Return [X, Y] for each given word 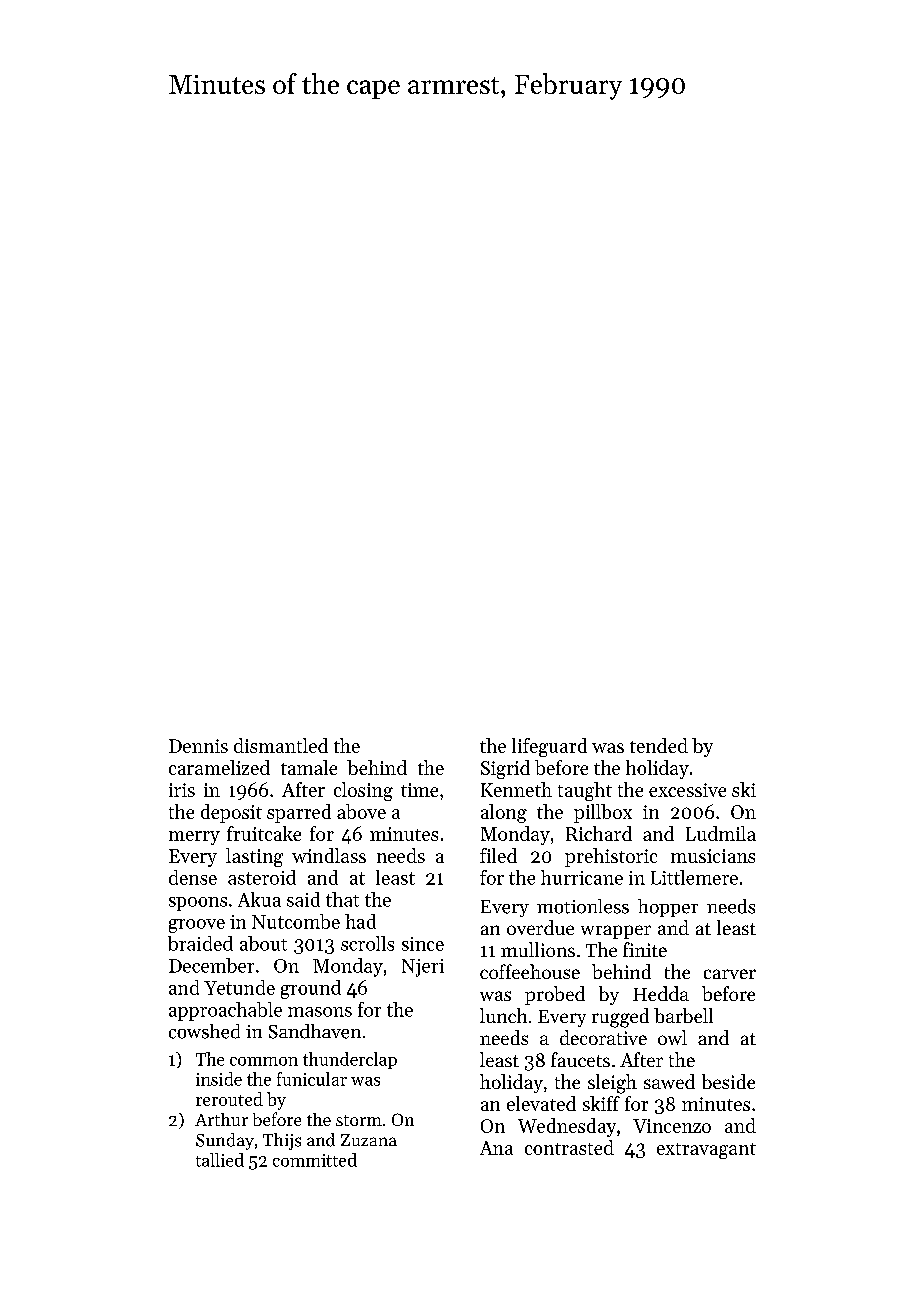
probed [555, 995]
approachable [225, 1011]
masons [320, 1012]
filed [498, 855]
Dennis [198, 746]
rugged [620, 1018]
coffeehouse [530, 971]
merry [194, 838]
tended [659, 745]
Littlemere [694, 877]
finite [645, 949]
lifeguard [549, 747]
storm [359, 1120]
